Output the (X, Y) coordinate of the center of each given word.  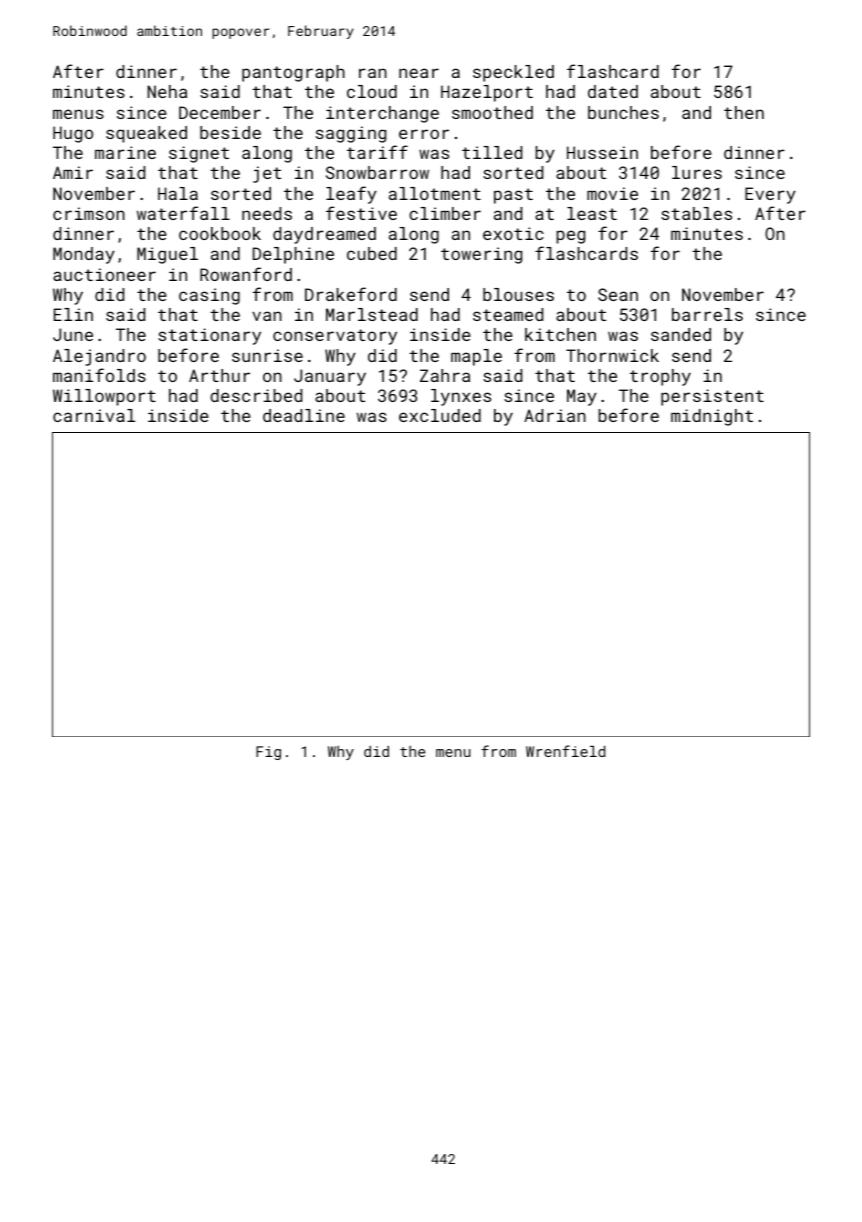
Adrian (555, 415)
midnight (712, 417)
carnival (94, 415)
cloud (372, 91)
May (582, 397)
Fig (268, 753)
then (744, 112)
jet (267, 174)
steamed (508, 314)
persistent (712, 397)
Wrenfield (565, 751)
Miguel (167, 255)
